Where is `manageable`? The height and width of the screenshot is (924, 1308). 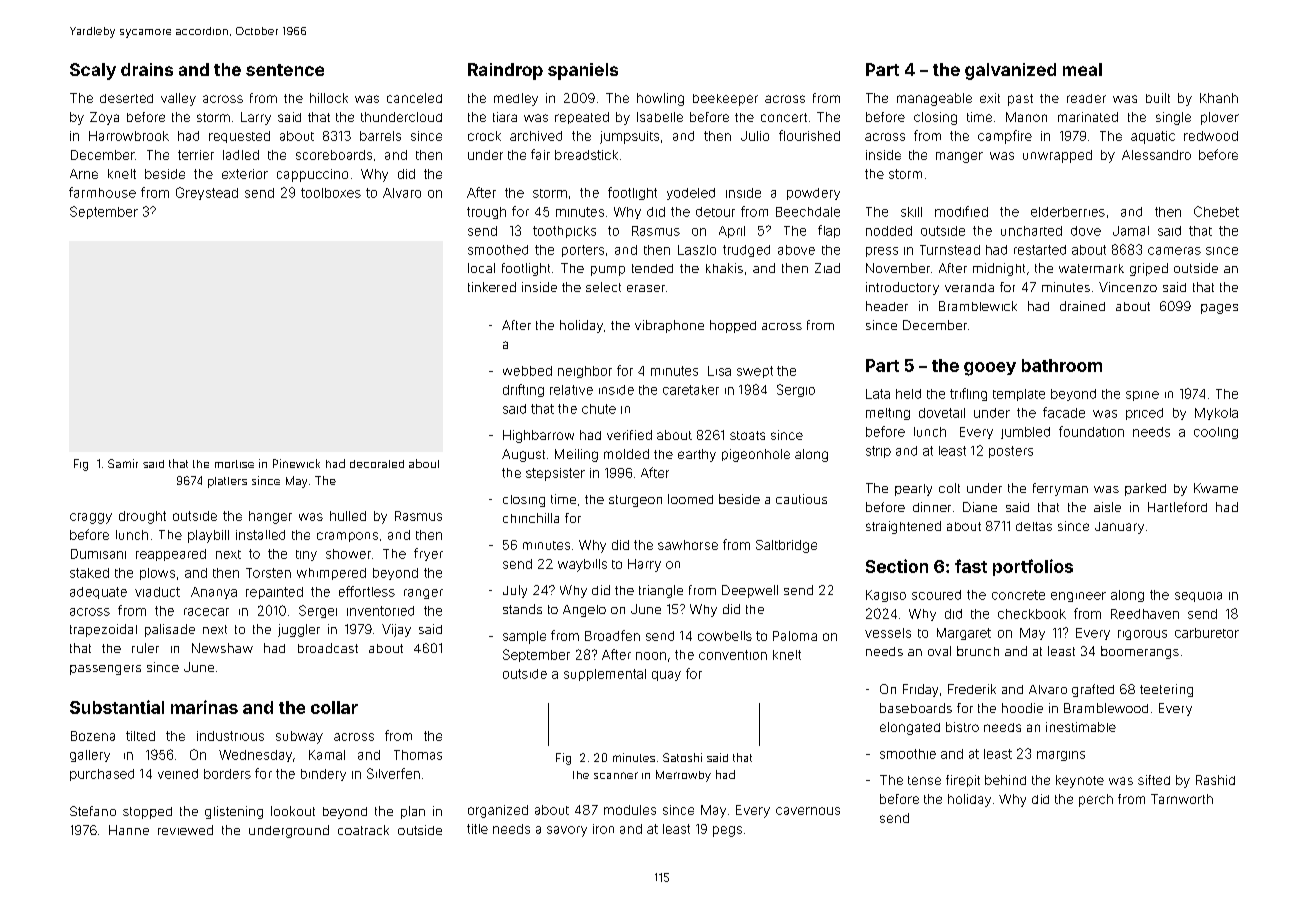
manageable is located at coordinates (934, 99).
